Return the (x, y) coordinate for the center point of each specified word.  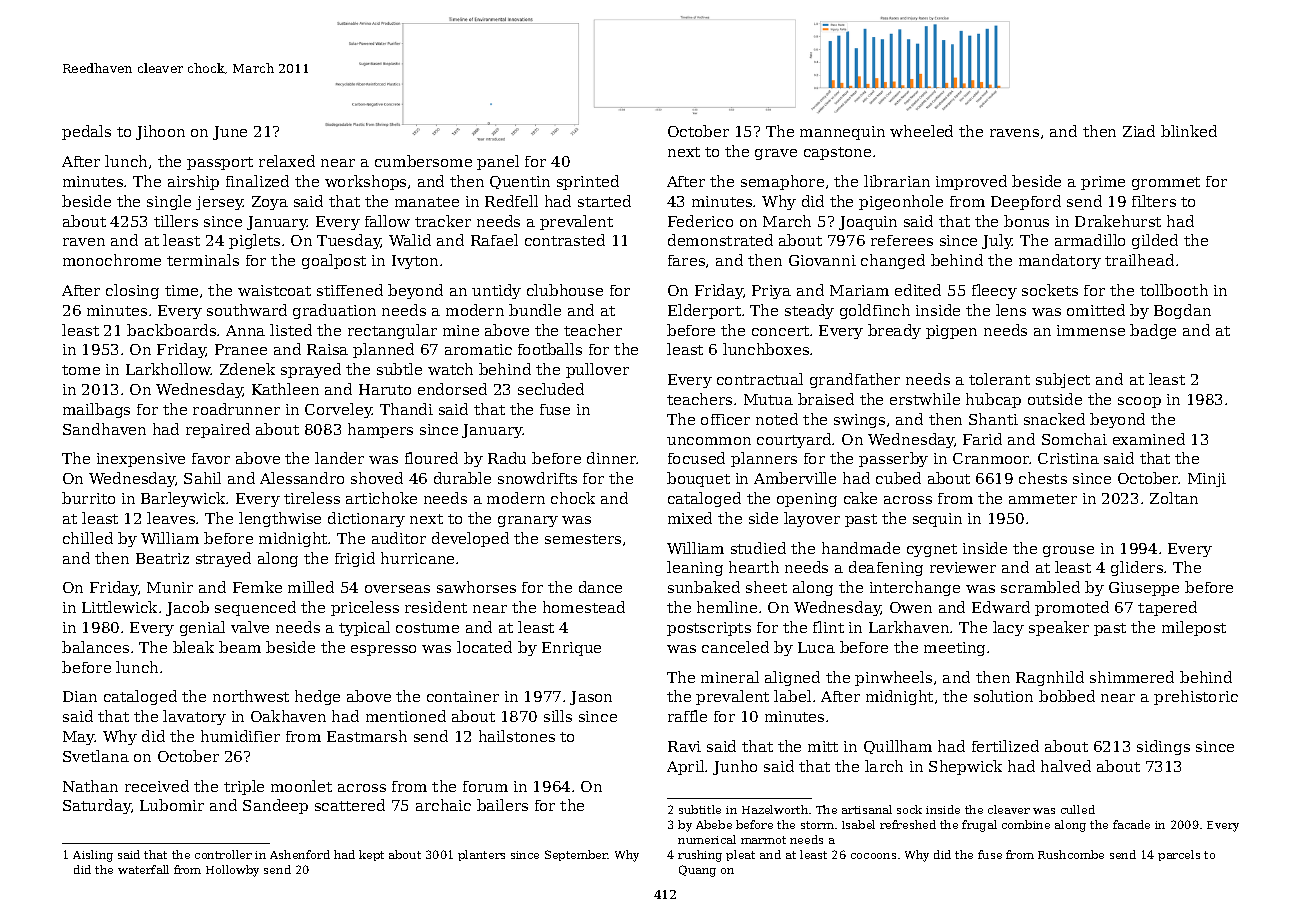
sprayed (311, 370)
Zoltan (1174, 498)
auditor (399, 538)
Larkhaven (909, 627)
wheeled (921, 131)
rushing (700, 856)
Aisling (93, 856)
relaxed (287, 161)
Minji (1207, 480)
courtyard (794, 440)
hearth (754, 567)
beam (240, 647)
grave (776, 154)
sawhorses (476, 587)
